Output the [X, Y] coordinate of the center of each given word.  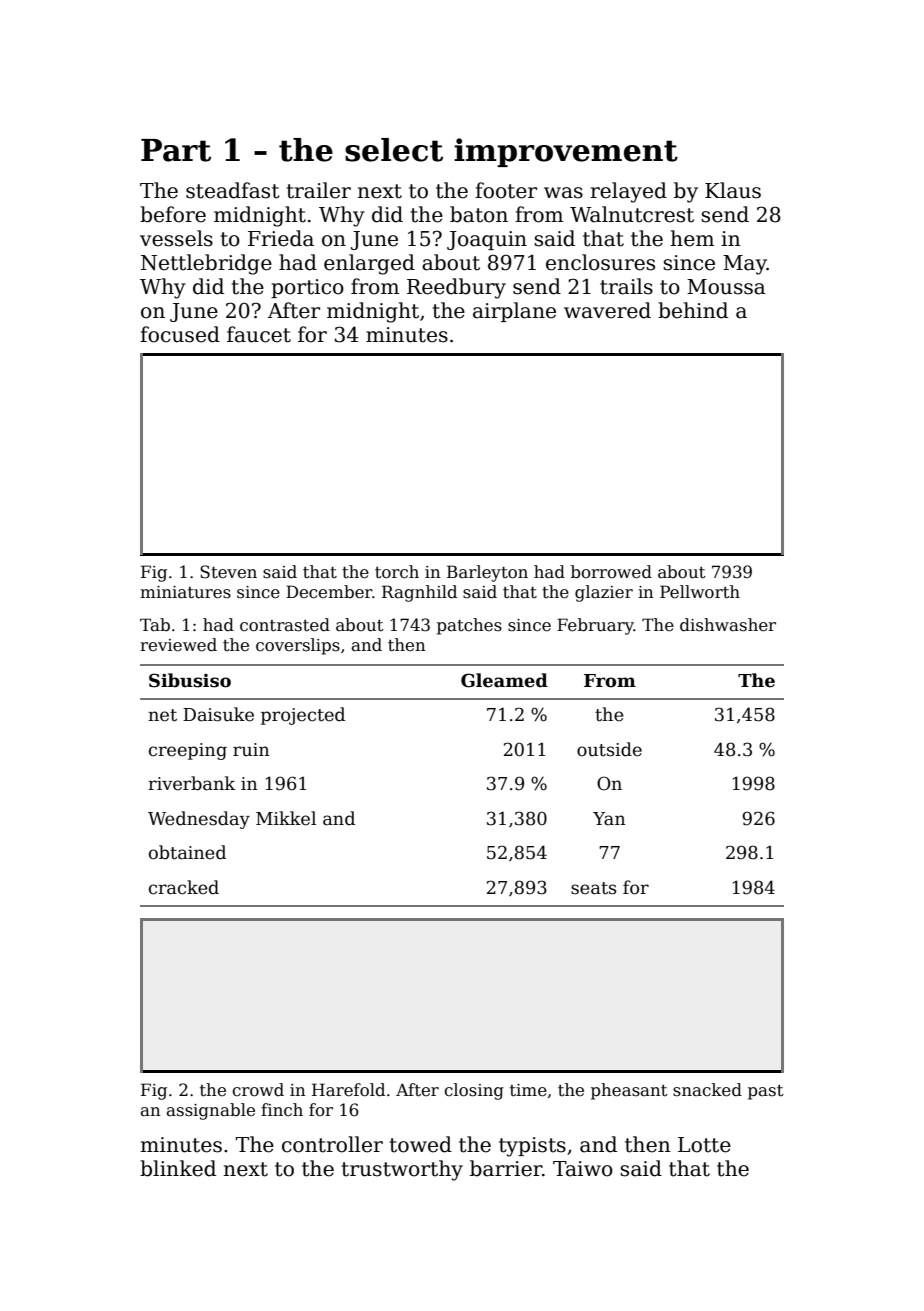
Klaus [733, 190]
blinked [178, 1168]
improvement [566, 152]
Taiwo [583, 1169]
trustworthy [402, 1170]
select [394, 150]
